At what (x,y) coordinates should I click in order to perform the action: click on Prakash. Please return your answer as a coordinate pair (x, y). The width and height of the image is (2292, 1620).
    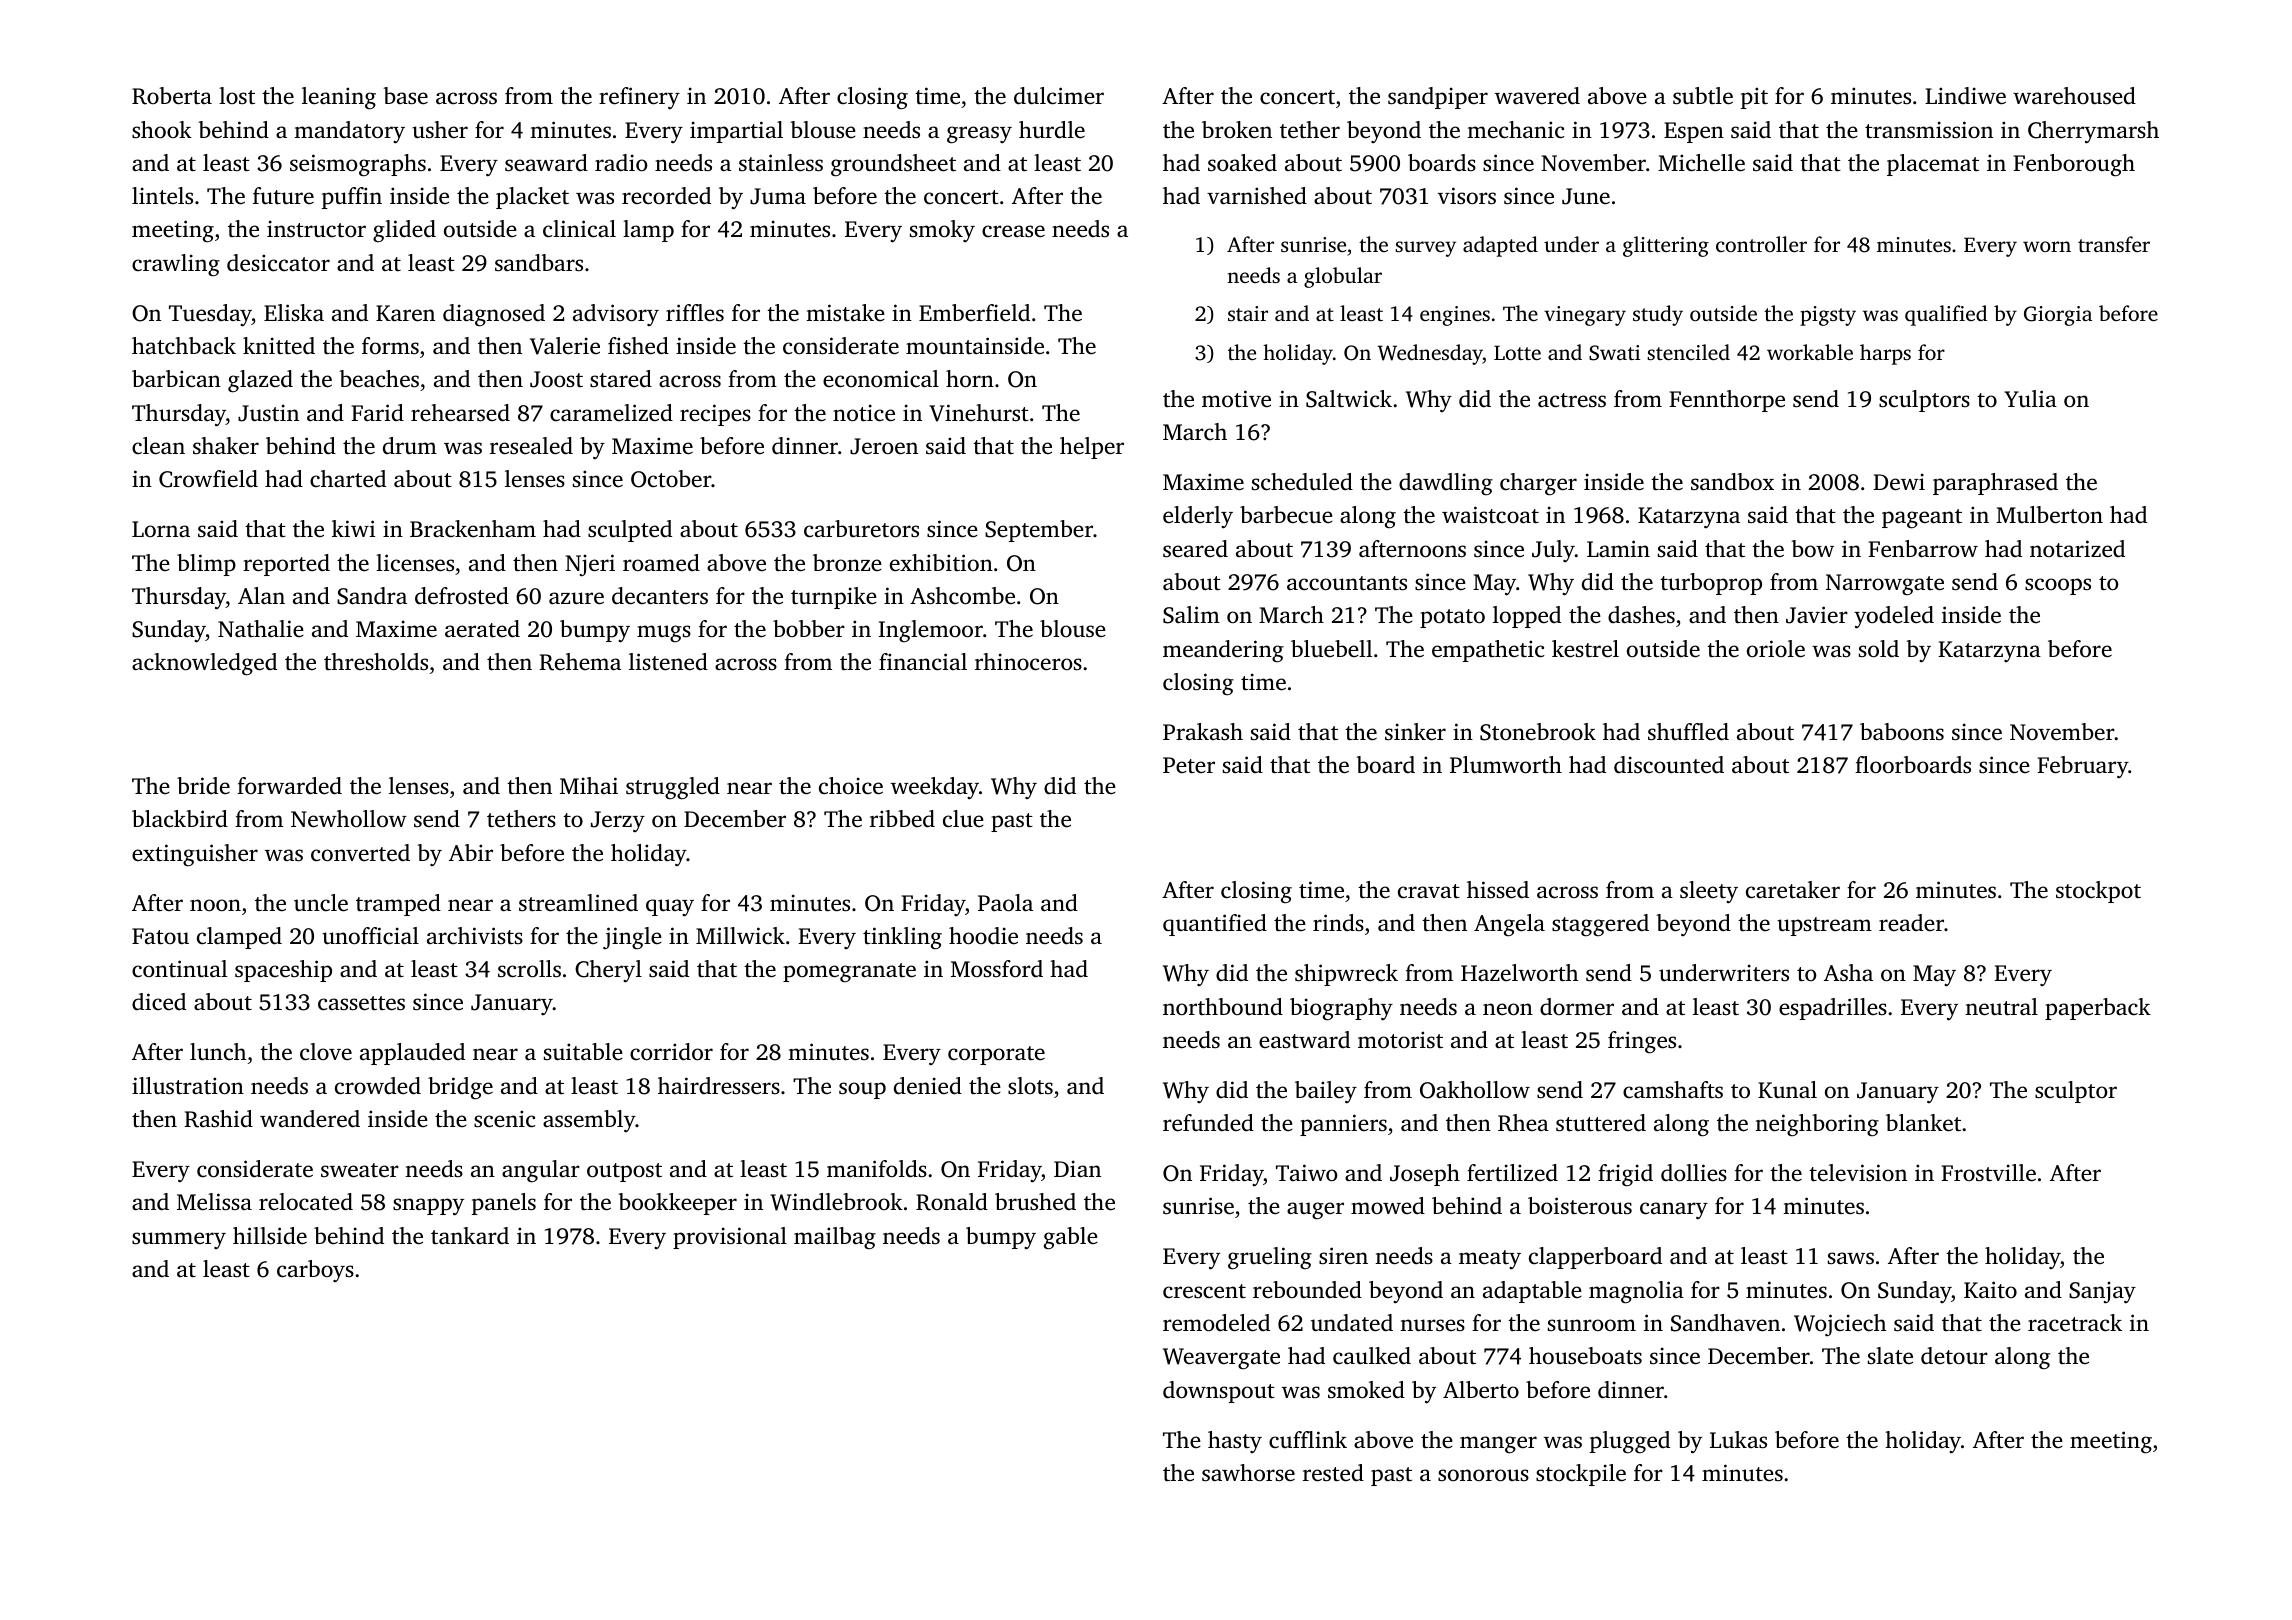
    Looking at the image, I should click on (1203, 731).
